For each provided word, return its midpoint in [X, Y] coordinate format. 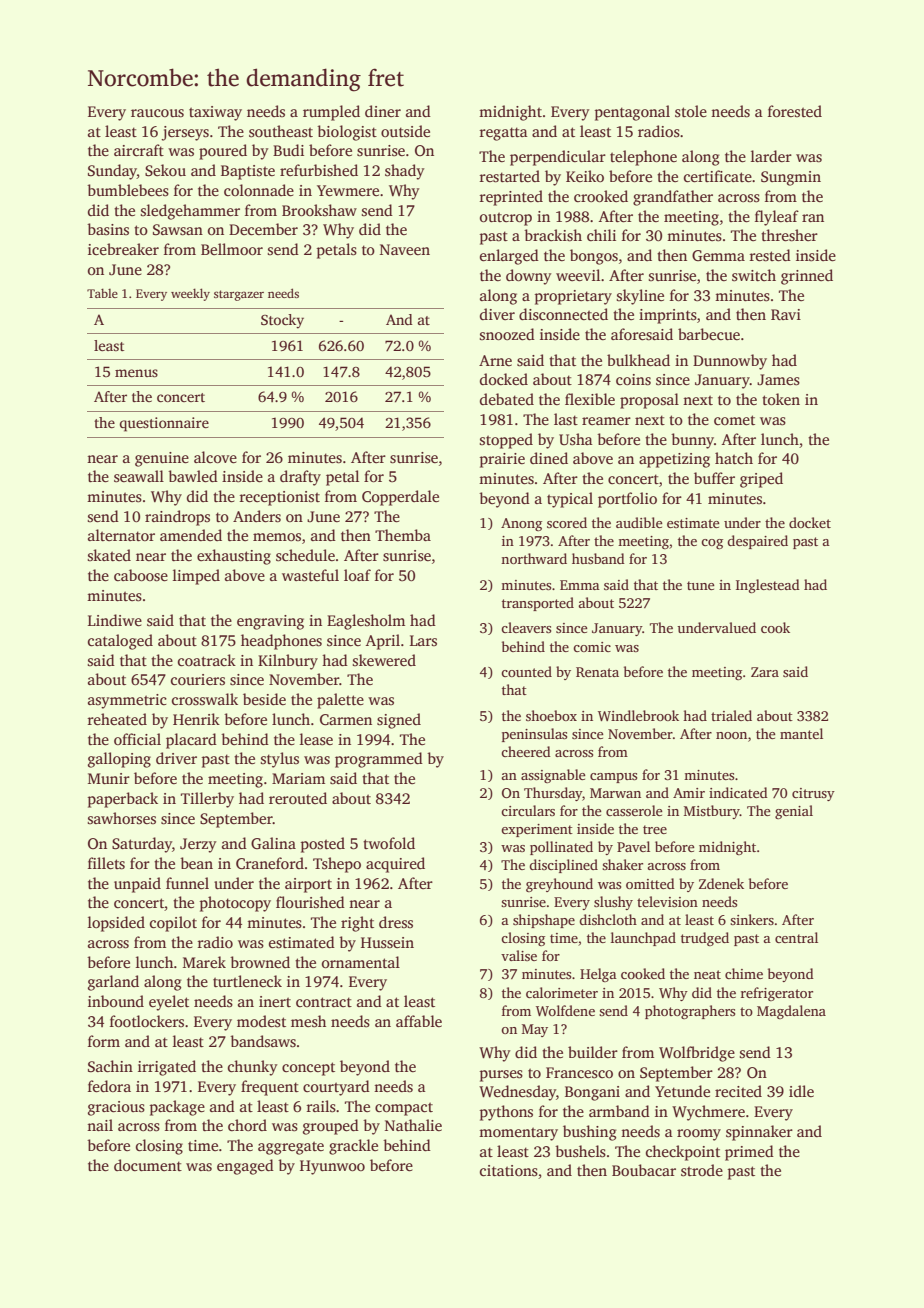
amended [191, 535]
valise [519, 955]
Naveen [405, 249]
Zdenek [721, 883]
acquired [395, 865]
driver [176, 758]
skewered [384, 660]
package [177, 1108]
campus [613, 778]
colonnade [259, 190]
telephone [643, 158]
